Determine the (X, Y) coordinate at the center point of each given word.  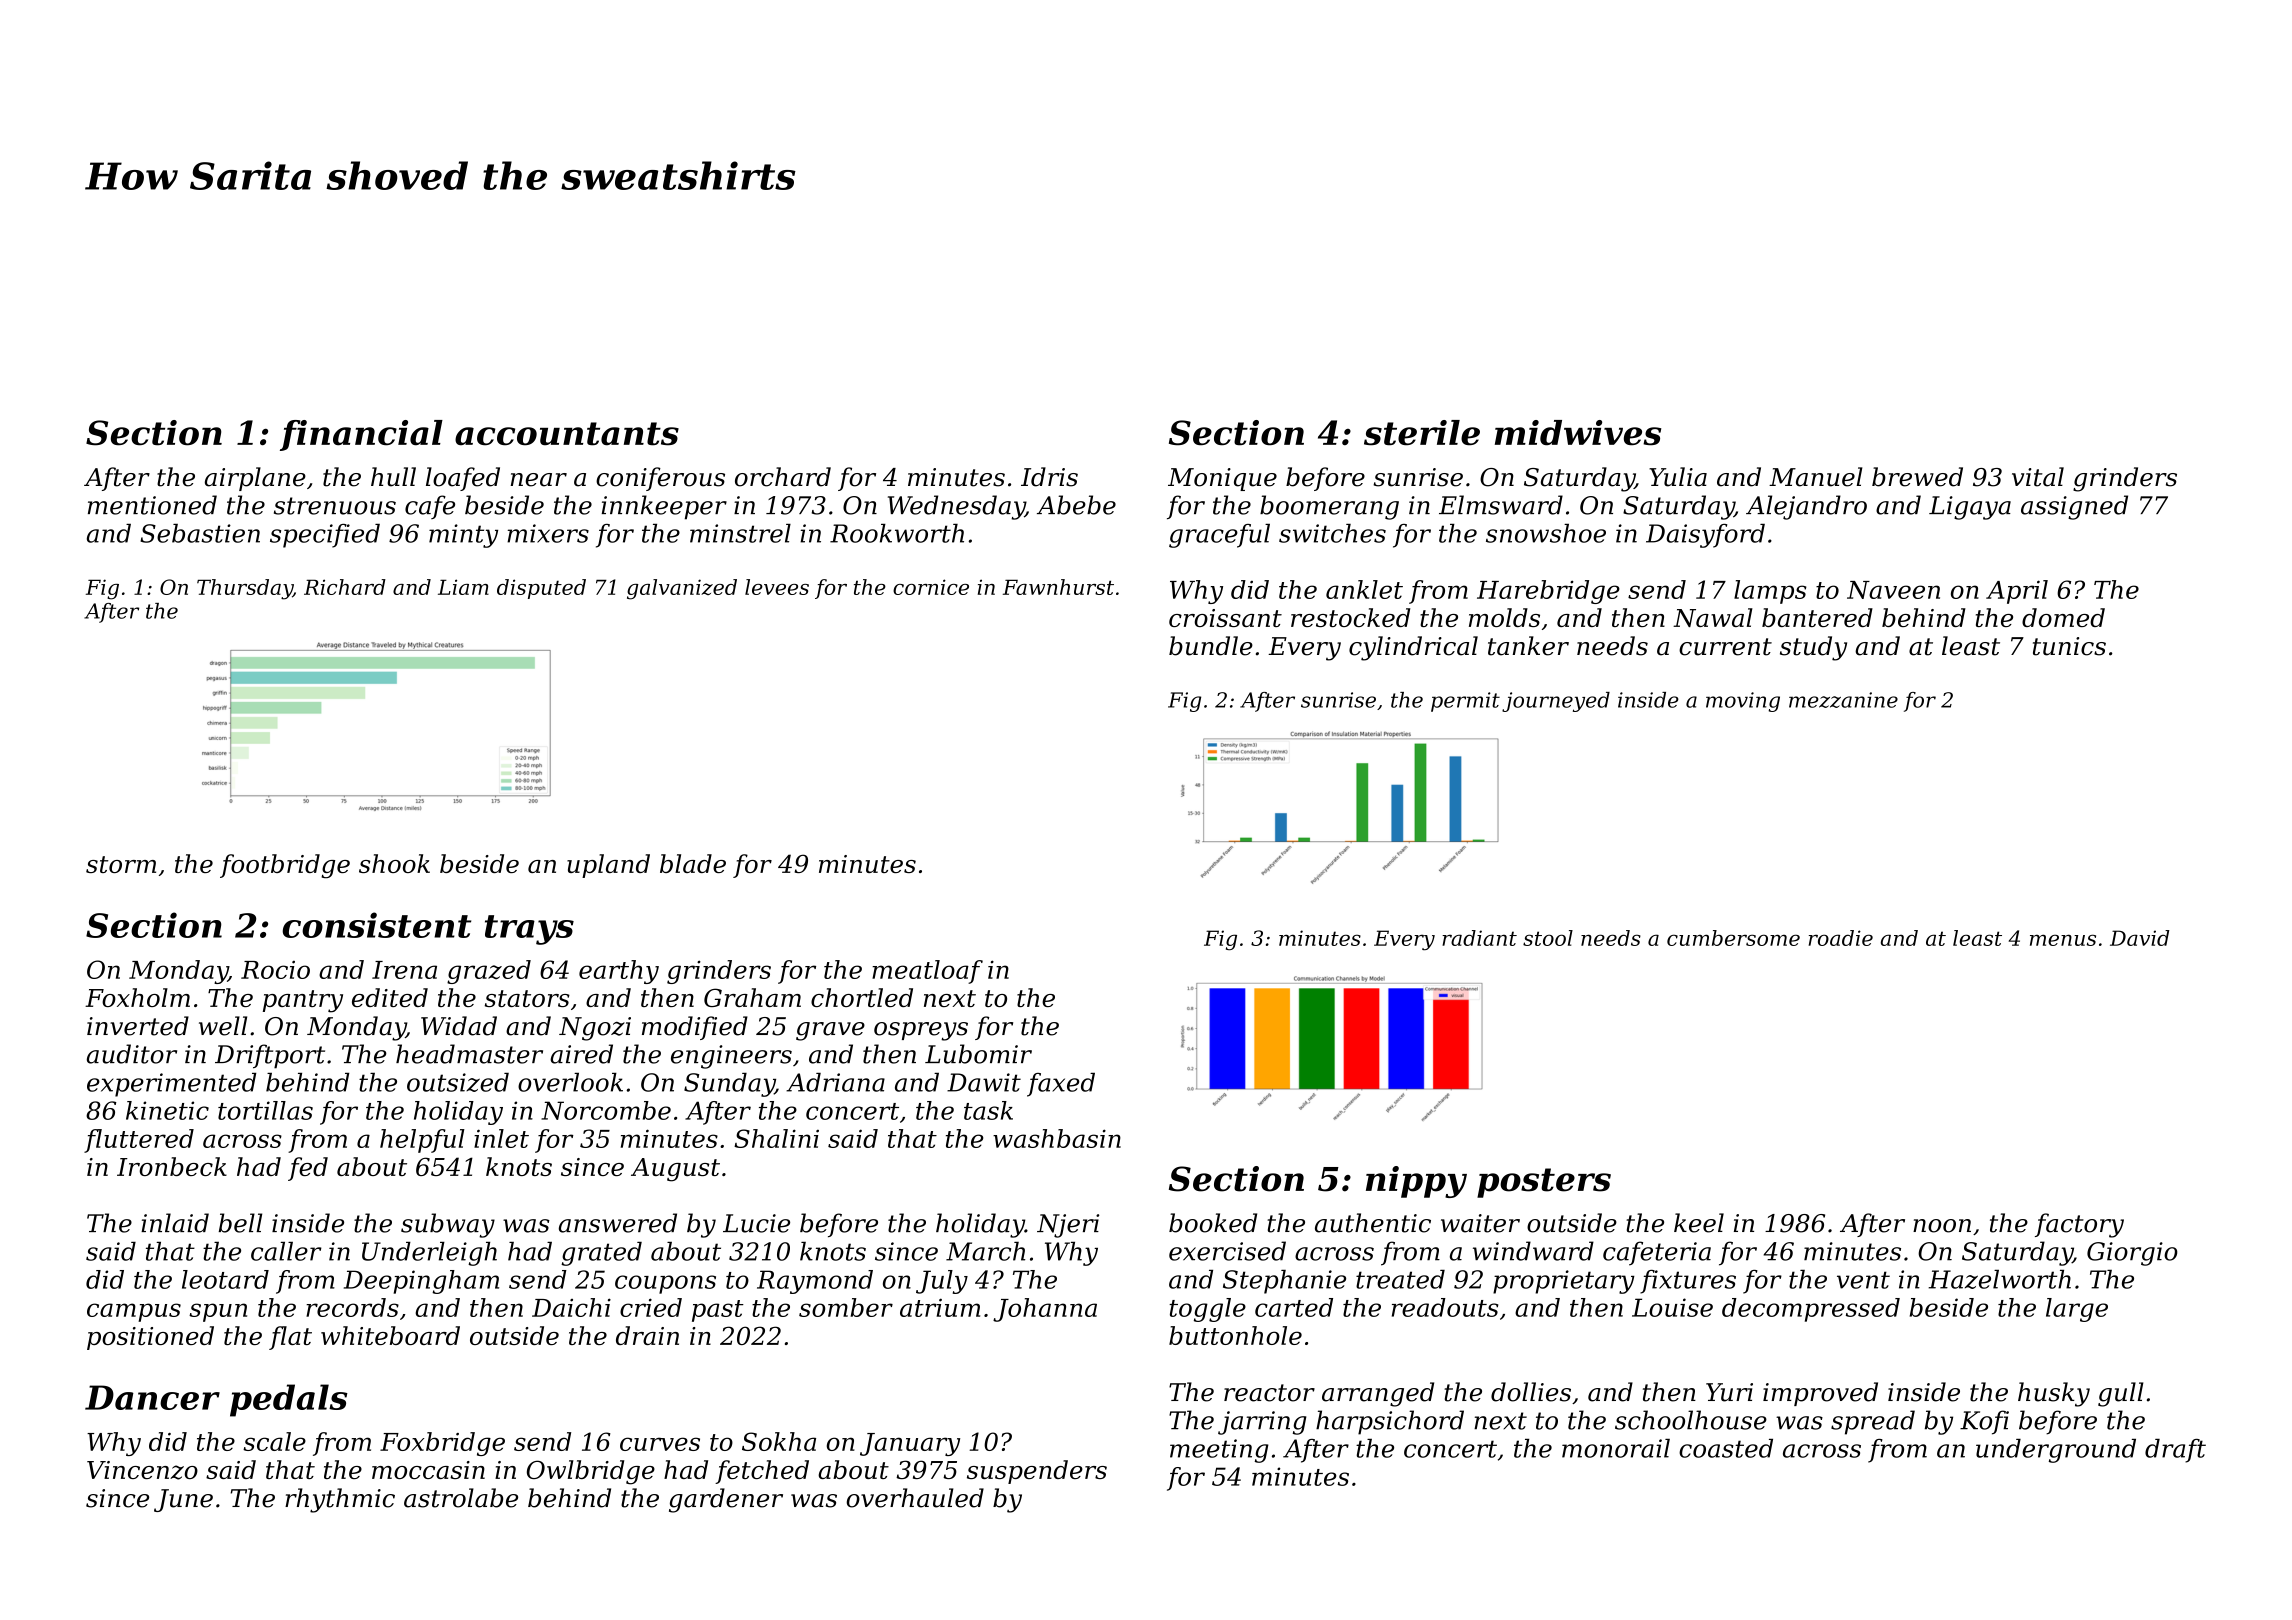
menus (2063, 940)
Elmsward (1501, 505)
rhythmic (340, 1500)
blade (693, 863)
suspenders (1037, 1472)
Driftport (270, 1056)
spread (1873, 1422)
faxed (1061, 1085)
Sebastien (200, 533)
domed (2063, 617)
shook (394, 863)
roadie (1840, 938)
